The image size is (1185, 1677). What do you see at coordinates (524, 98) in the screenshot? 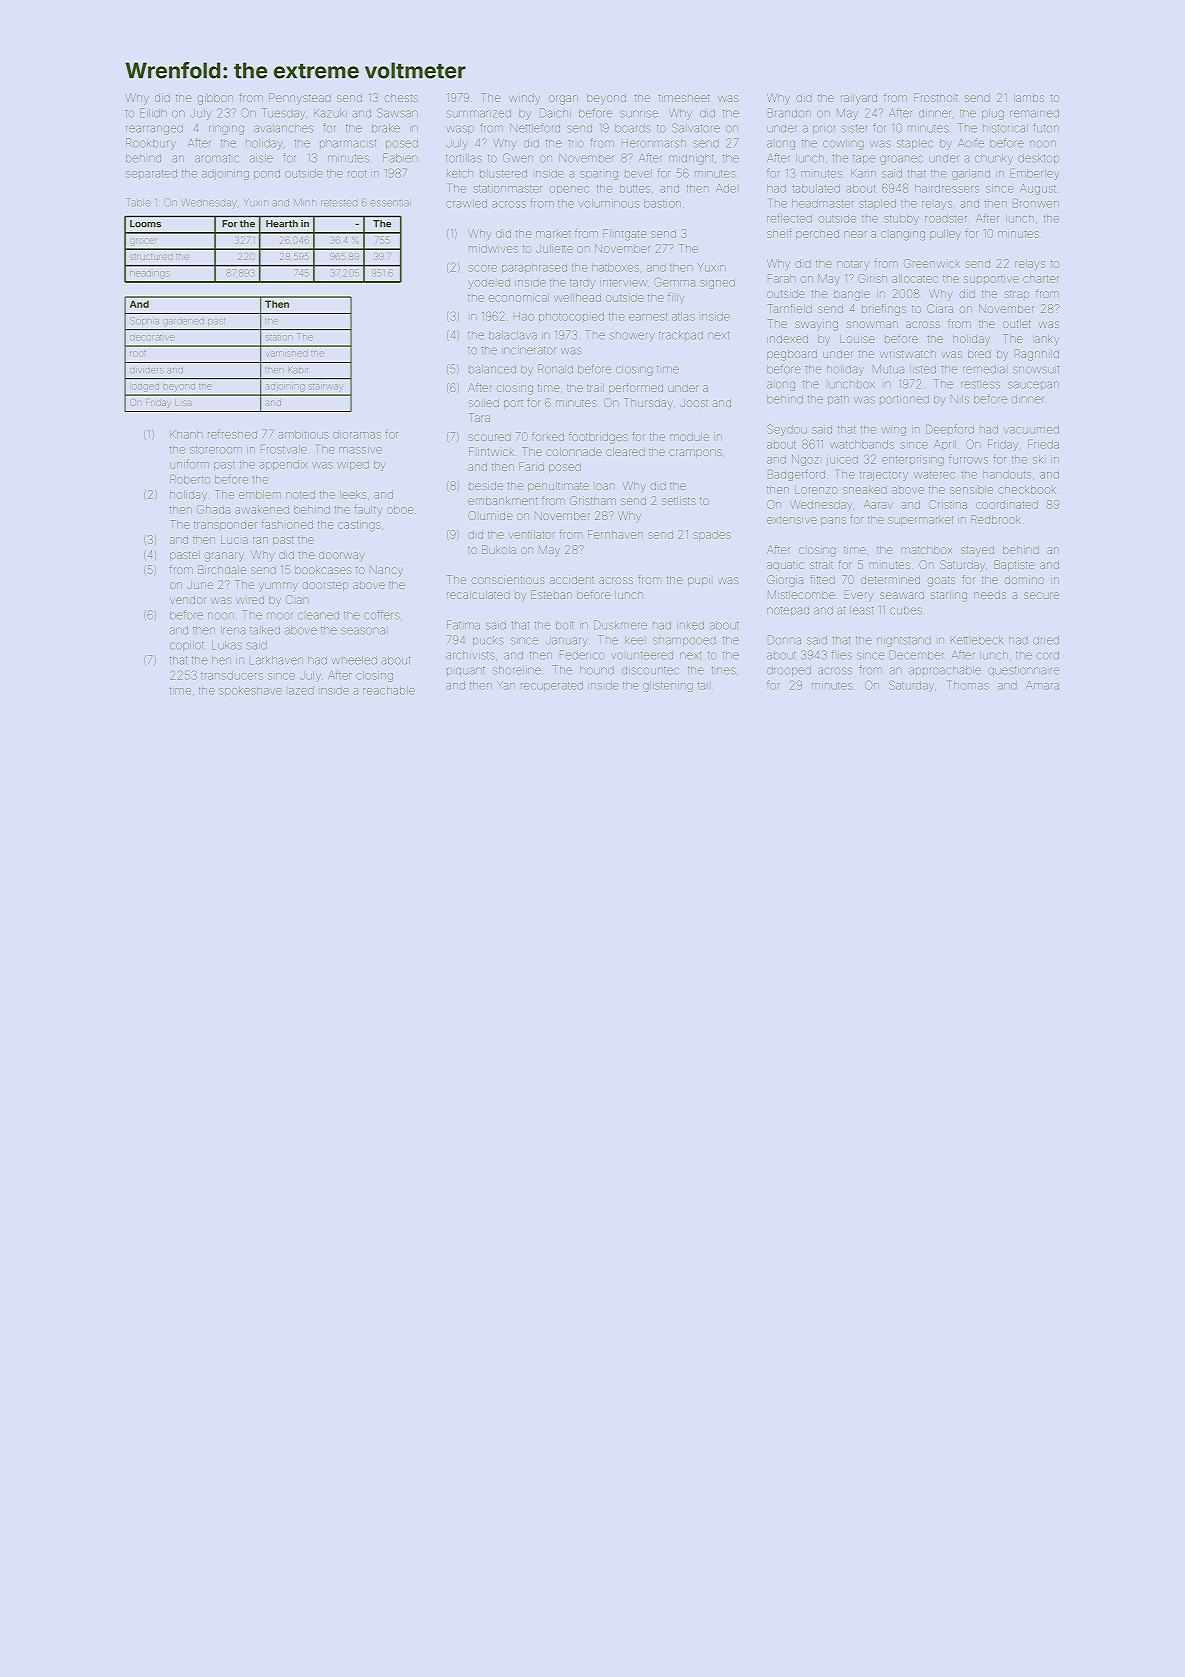
I see `windy` at bounding box center [524, 98].
